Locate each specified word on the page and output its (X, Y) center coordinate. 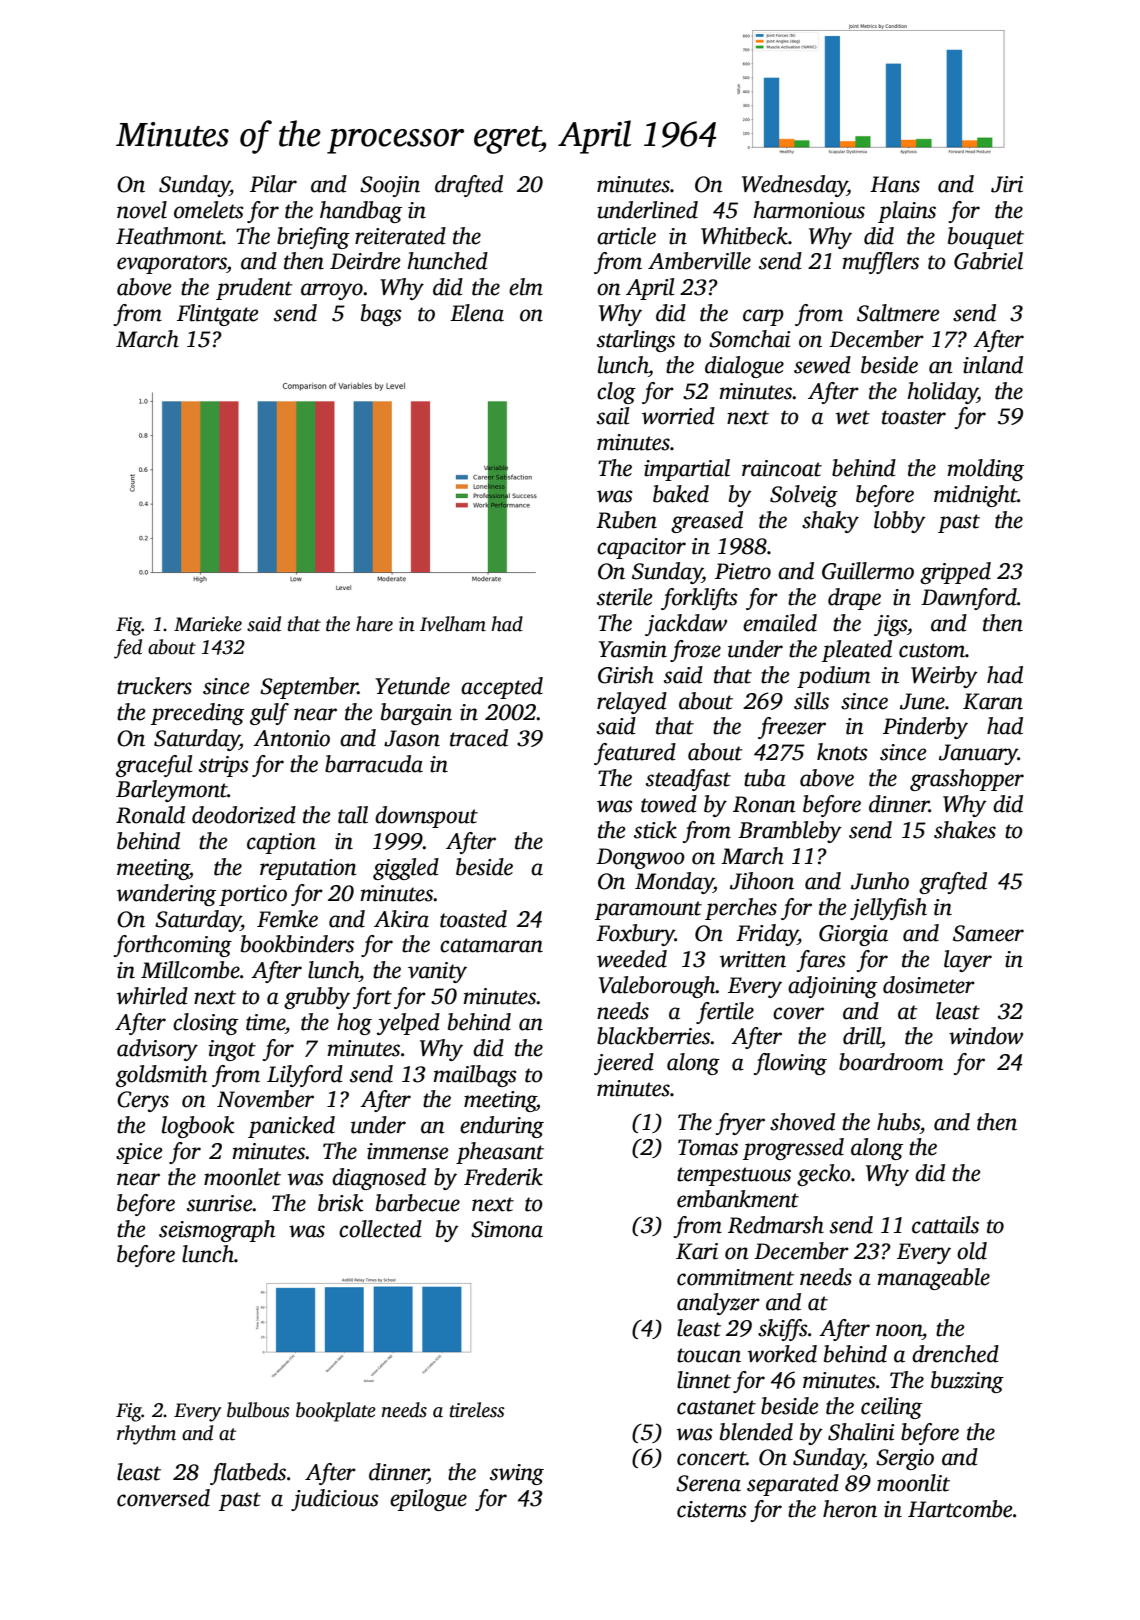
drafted (469, 186)
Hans (895, 184)
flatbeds (248, 1474)
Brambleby (790, 832)
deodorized (244, 815)
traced (479, 738)
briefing (313, 238)
